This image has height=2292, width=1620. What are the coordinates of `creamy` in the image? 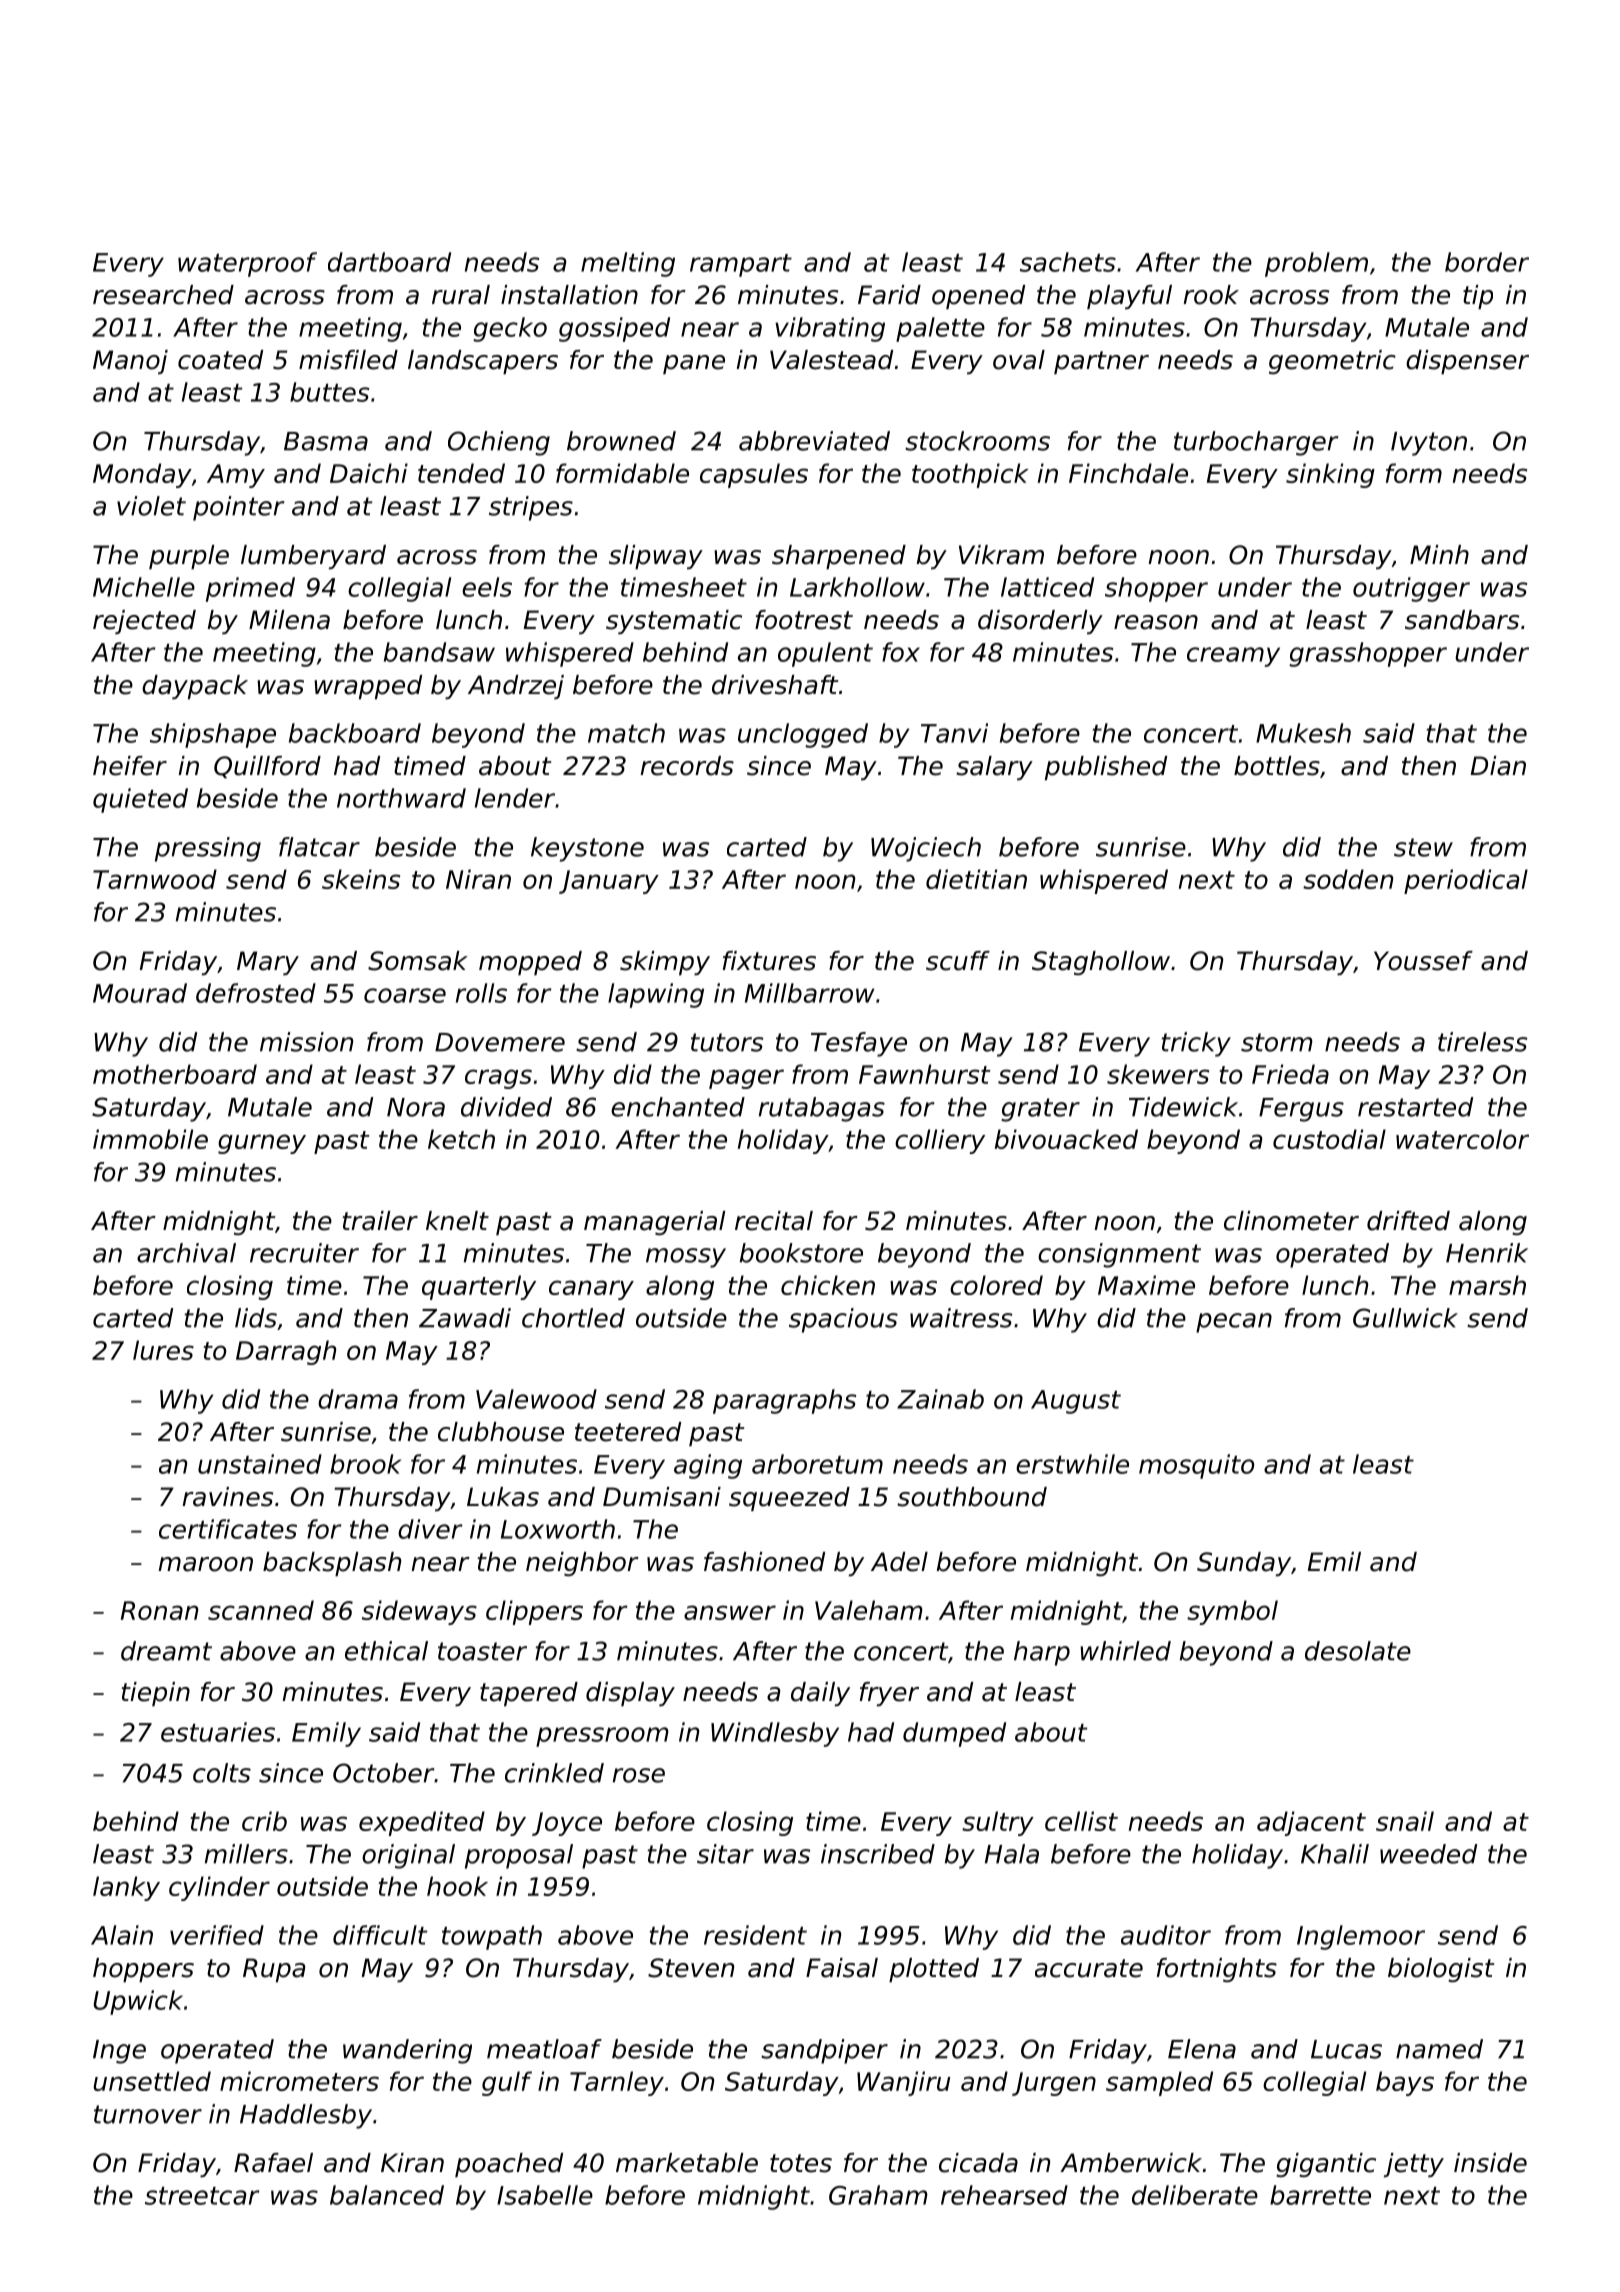 It's located at (1233, 657).
